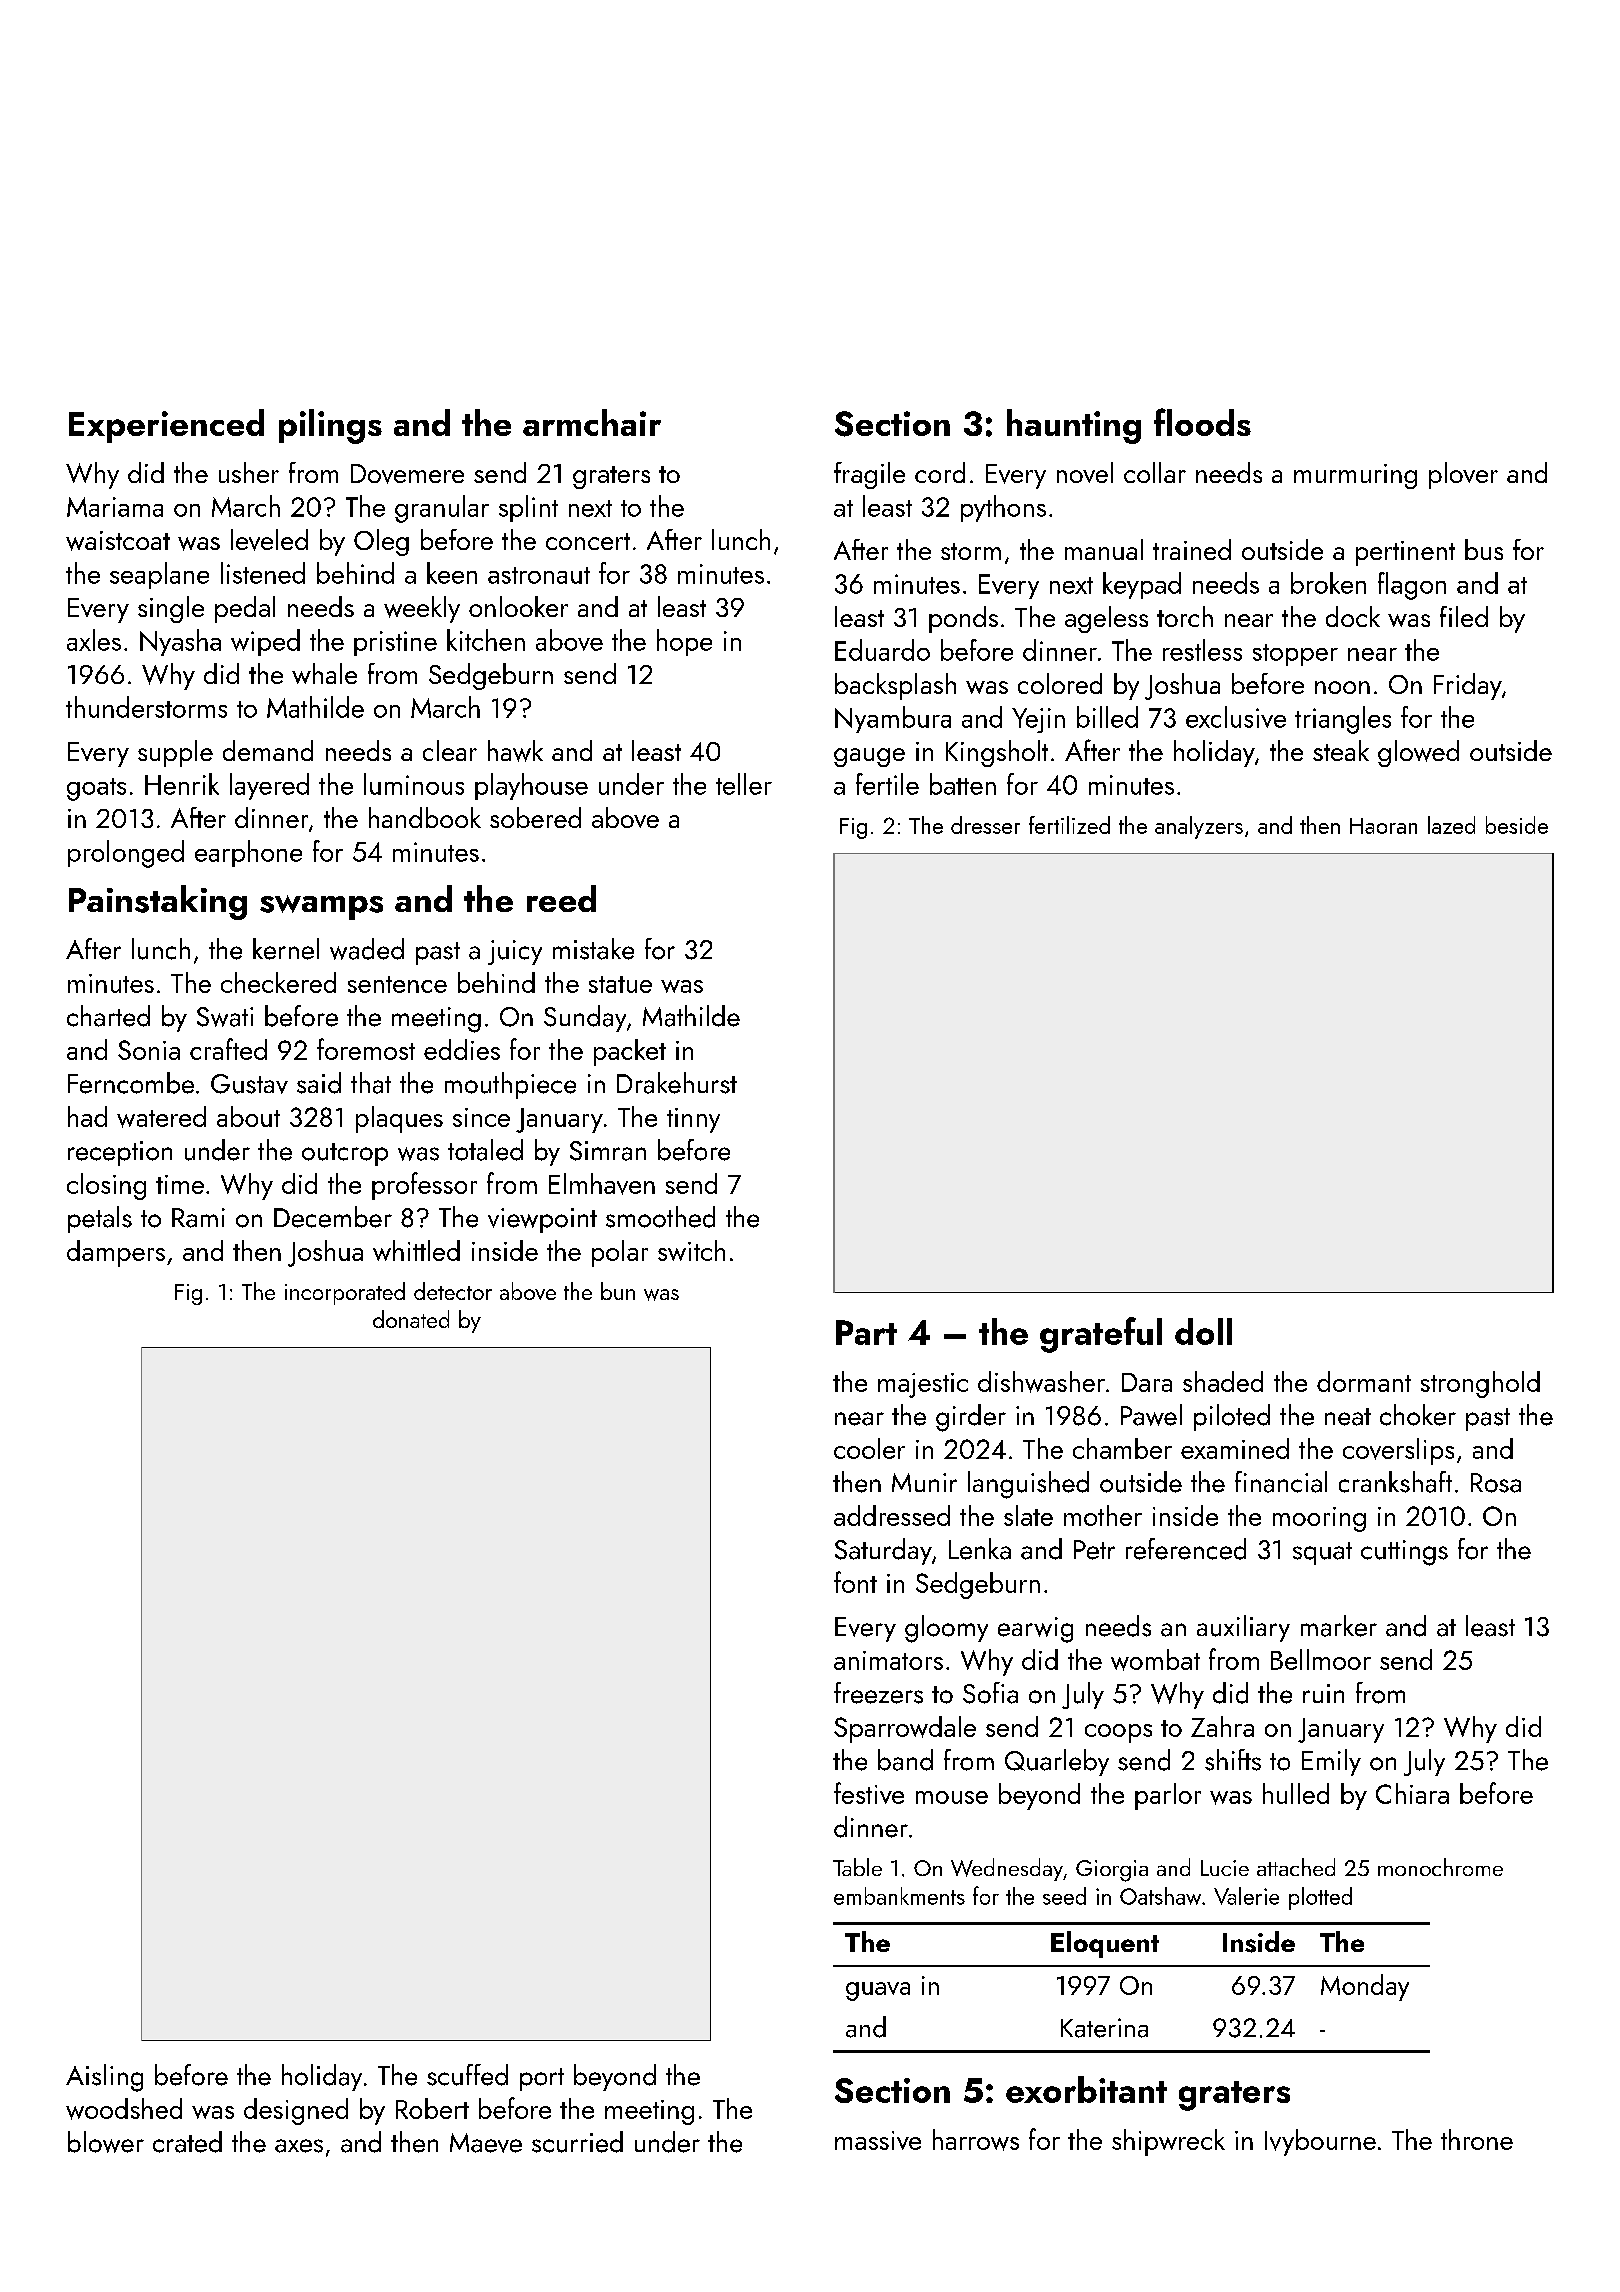  I want to click on ponds, so click(963, 619).
